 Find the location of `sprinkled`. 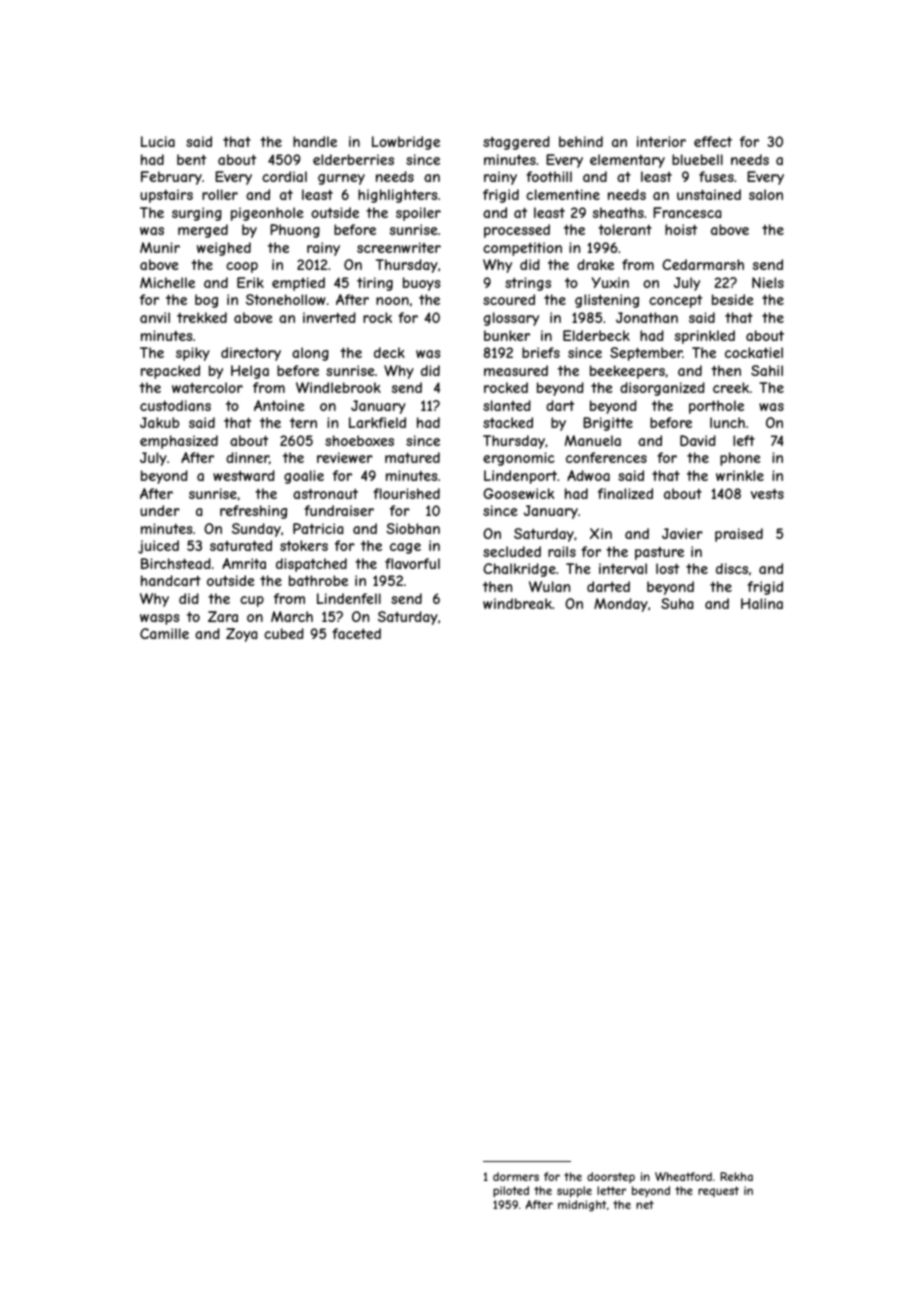

sprinkled is located at coordinates (705, 337).
